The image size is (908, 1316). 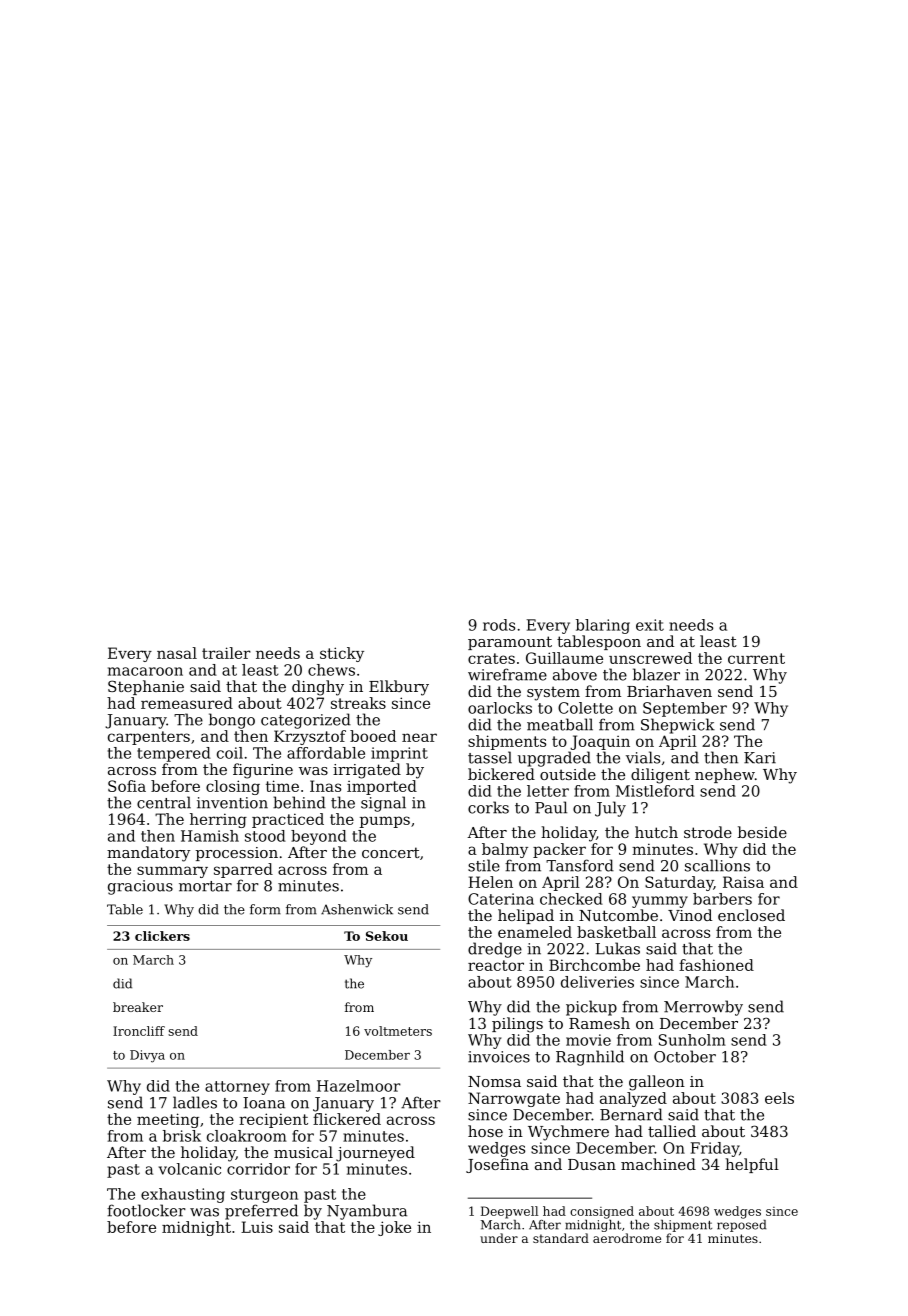 I want to click on reactor, so click(x=496, y=965).
